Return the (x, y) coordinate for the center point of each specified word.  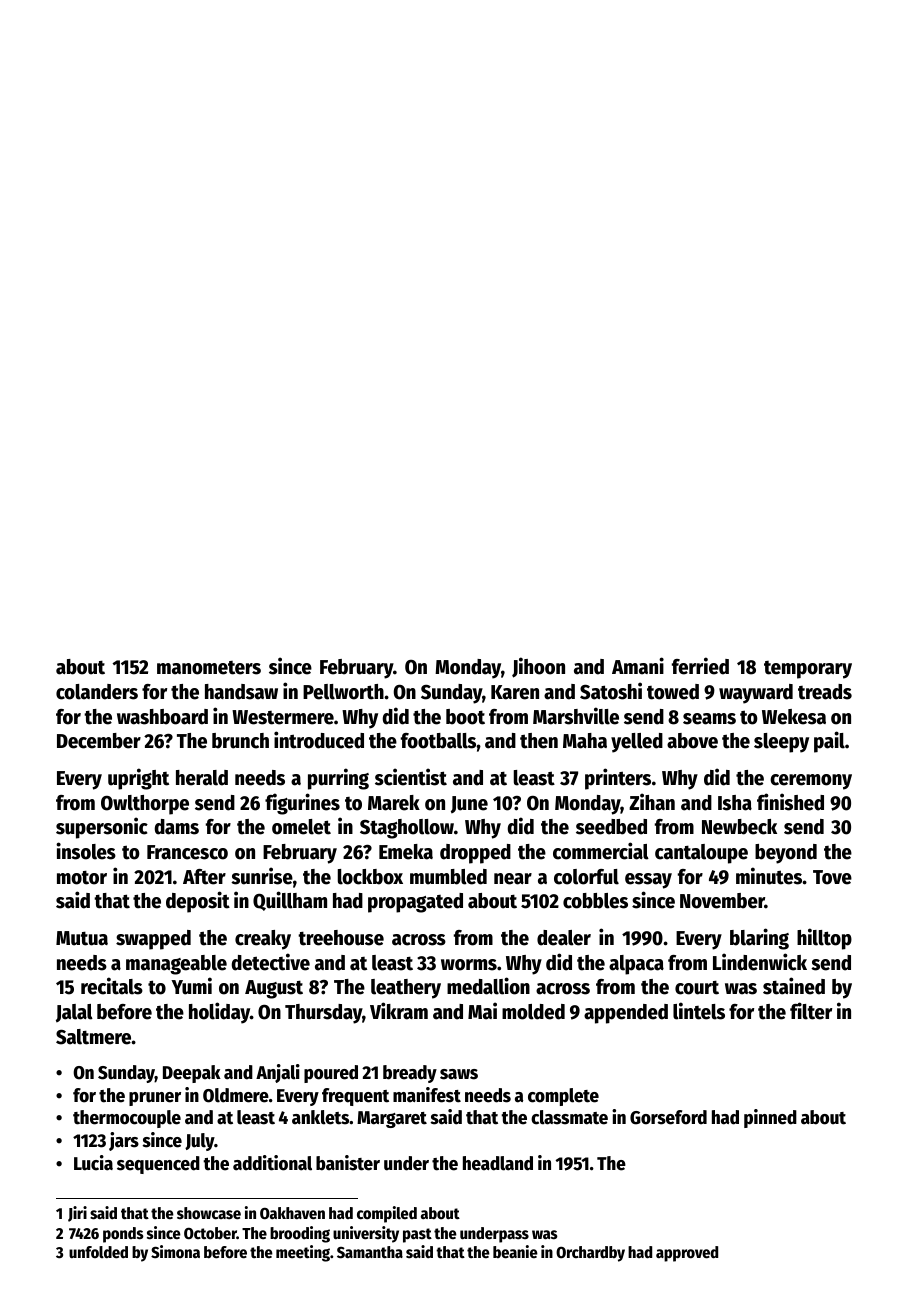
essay (648, 881)
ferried (700, 666)
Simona (175, 1252)
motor (82, 877)
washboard (162, 717)
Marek (394, 803)
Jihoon (538, 667)
